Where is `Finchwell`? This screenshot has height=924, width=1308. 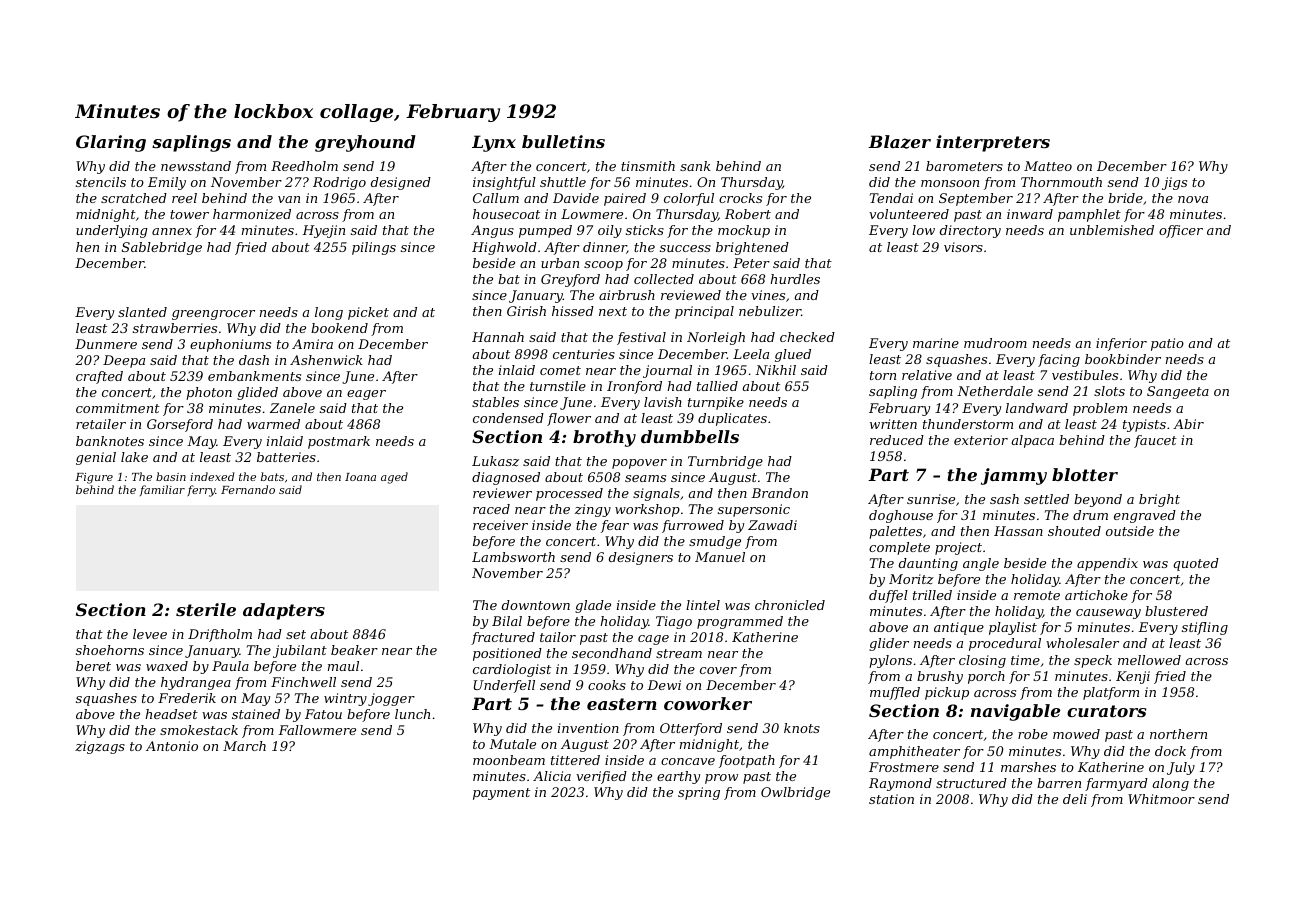 Finchwell is located at coordinates (303, 682).
